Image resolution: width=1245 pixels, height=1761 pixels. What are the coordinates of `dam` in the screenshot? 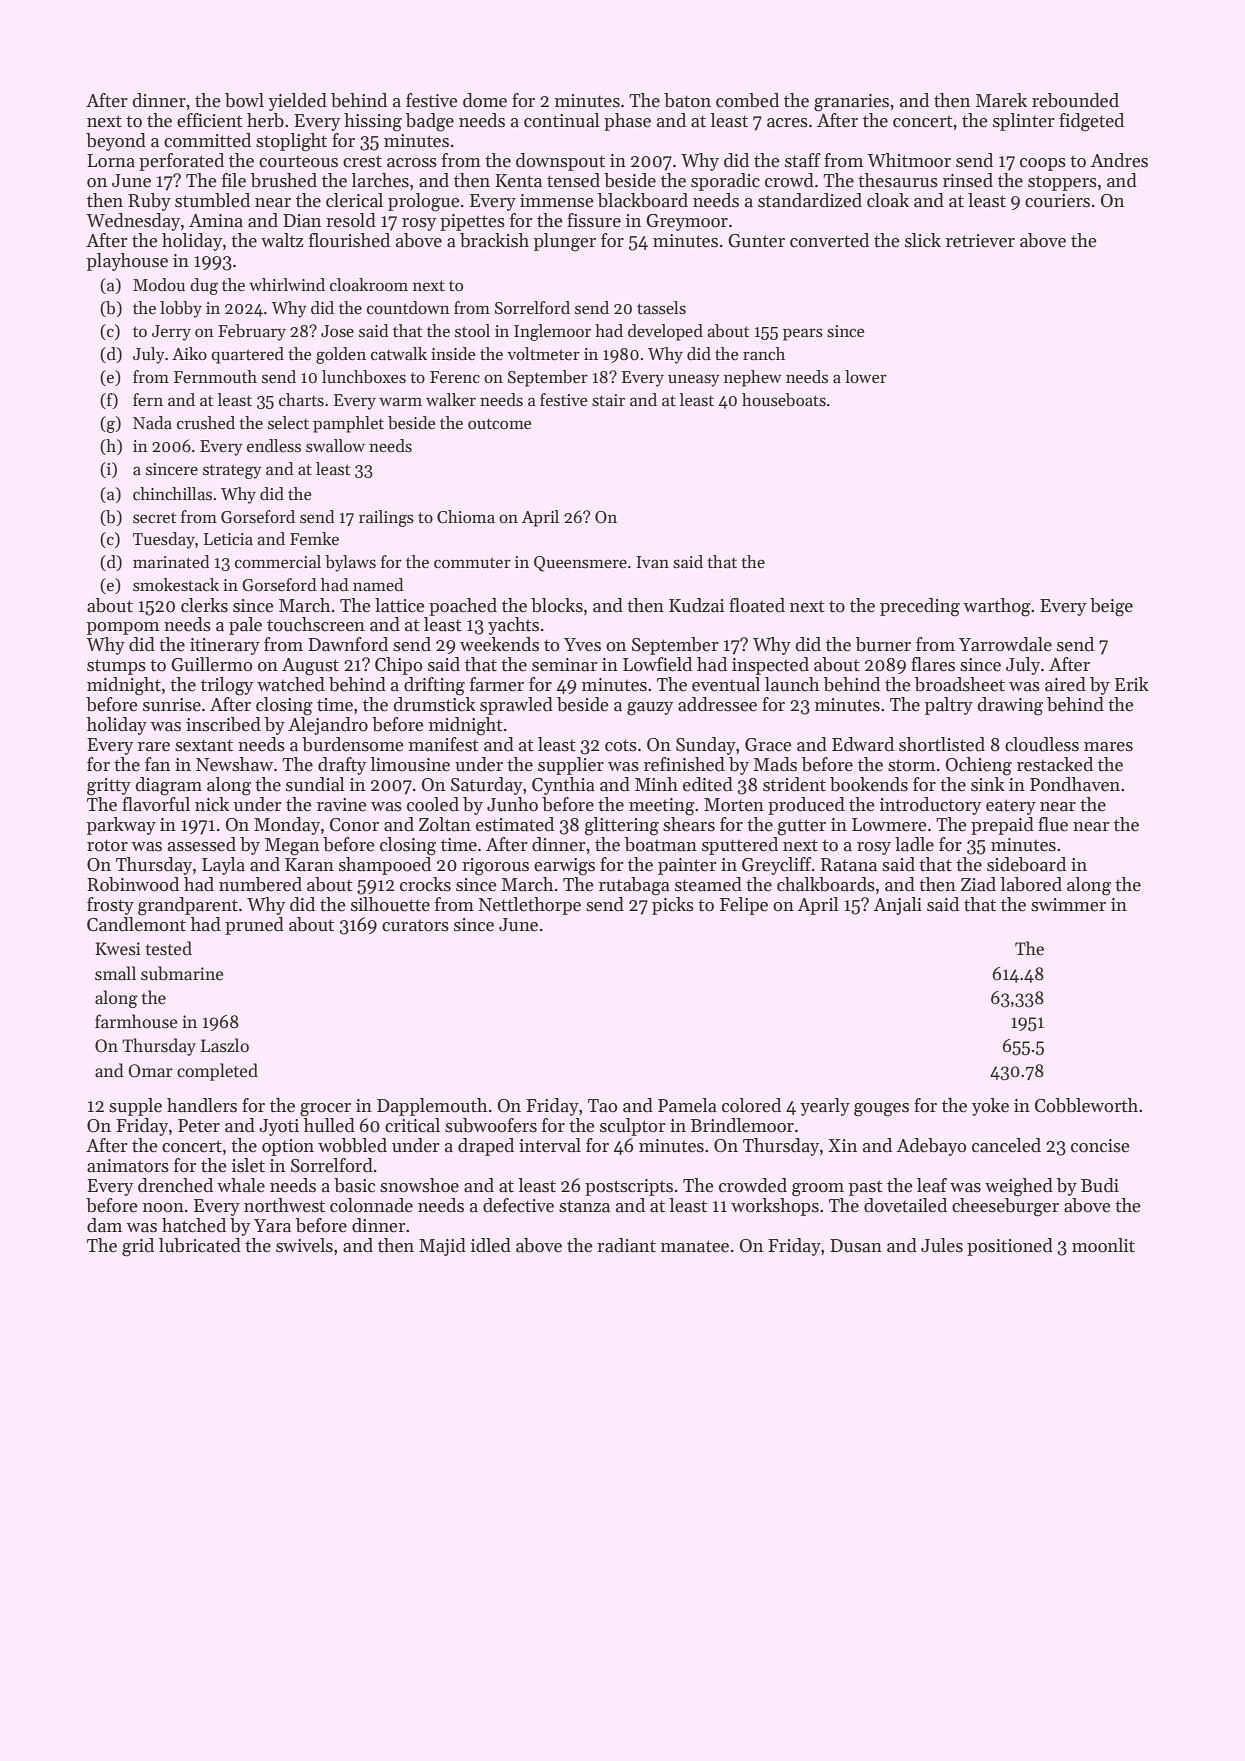 It's located at (104, 1225).
